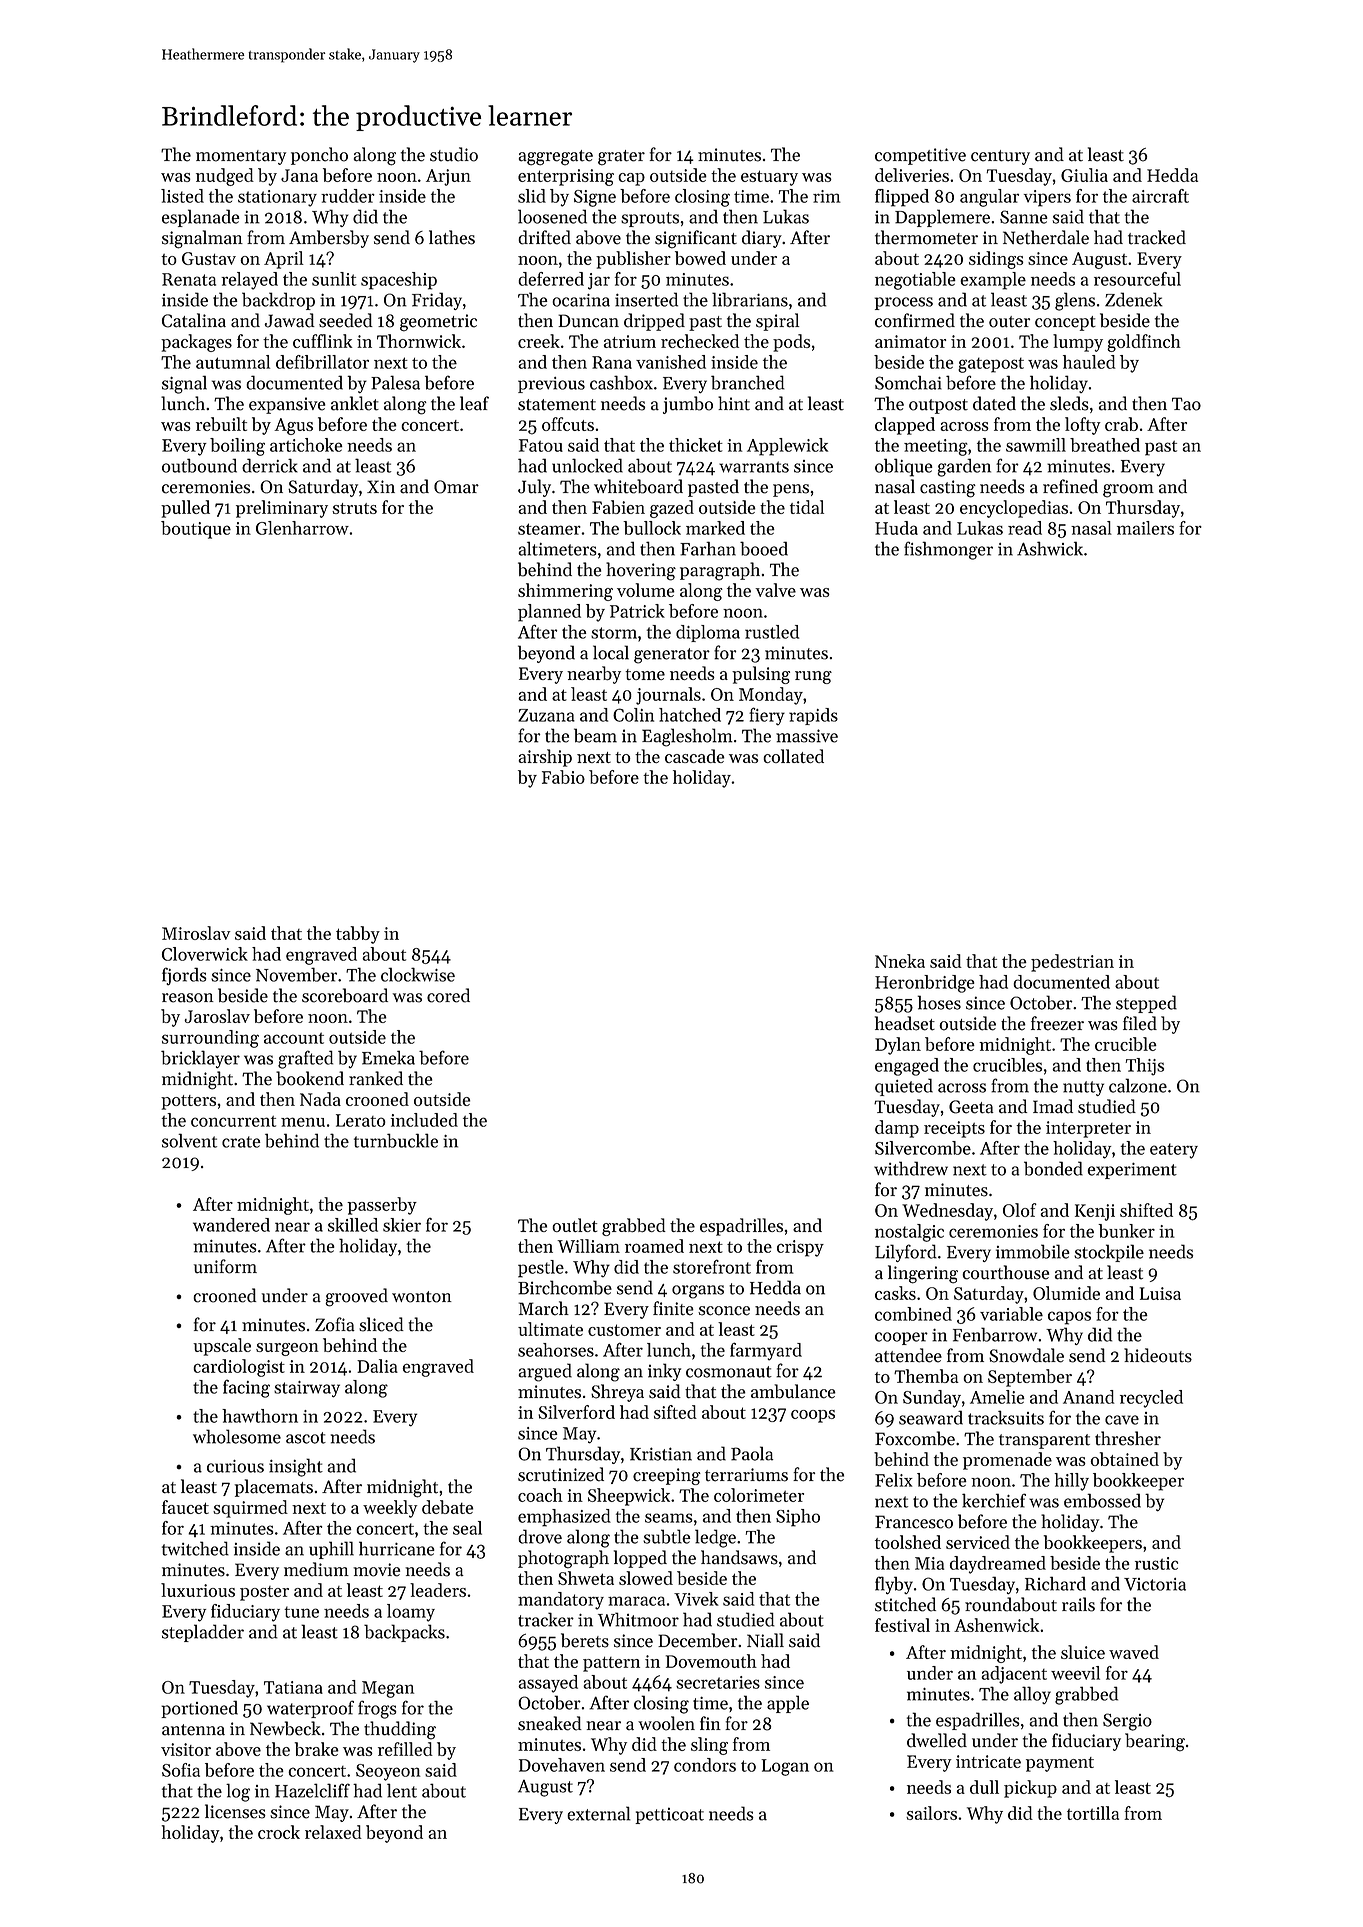 This document has width=1363, height=1927. I want to click on uniform, so click(225, 1266).
